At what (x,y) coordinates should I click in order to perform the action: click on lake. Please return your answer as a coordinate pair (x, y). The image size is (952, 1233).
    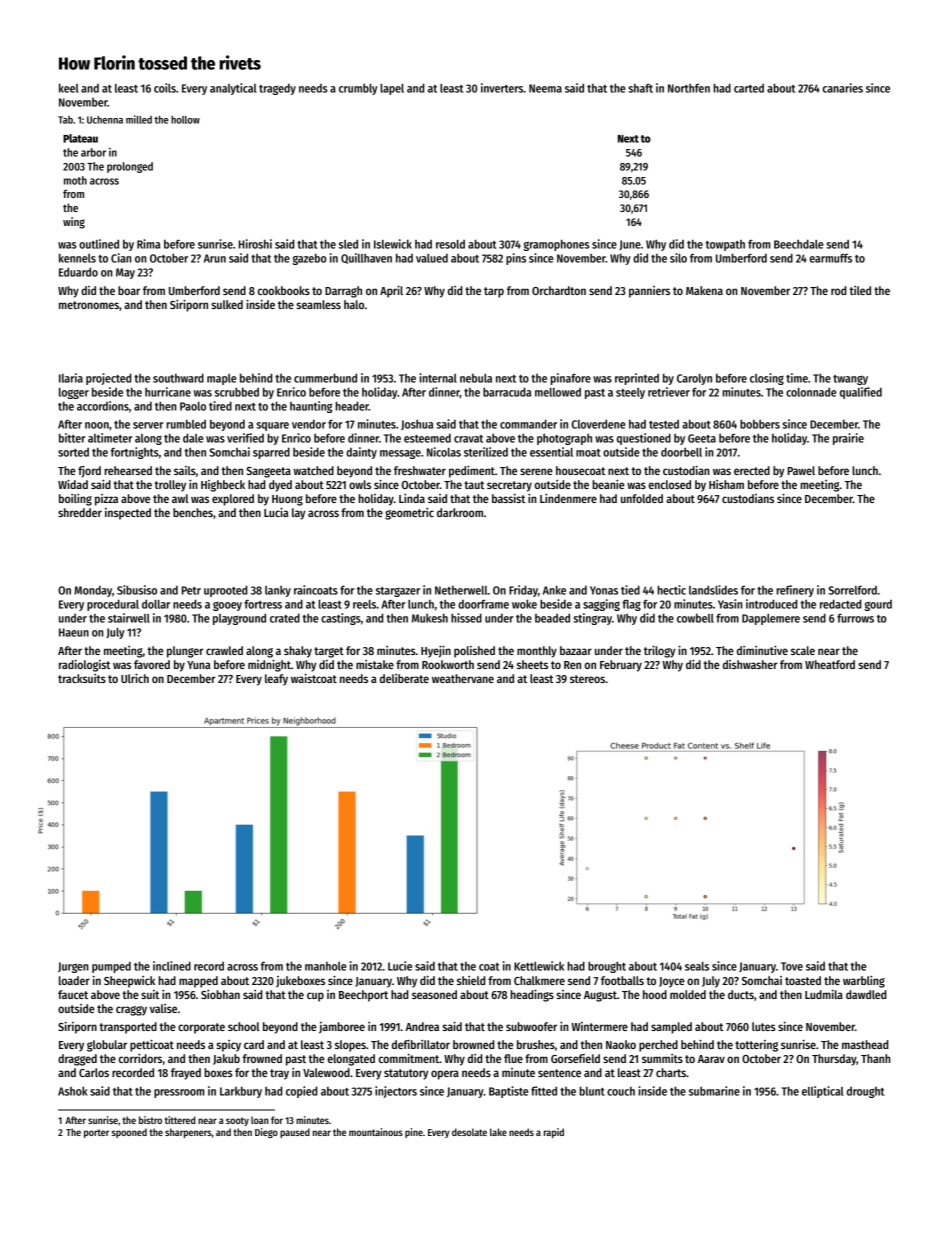
    Looking at the image, I should click on (498, 1132).
